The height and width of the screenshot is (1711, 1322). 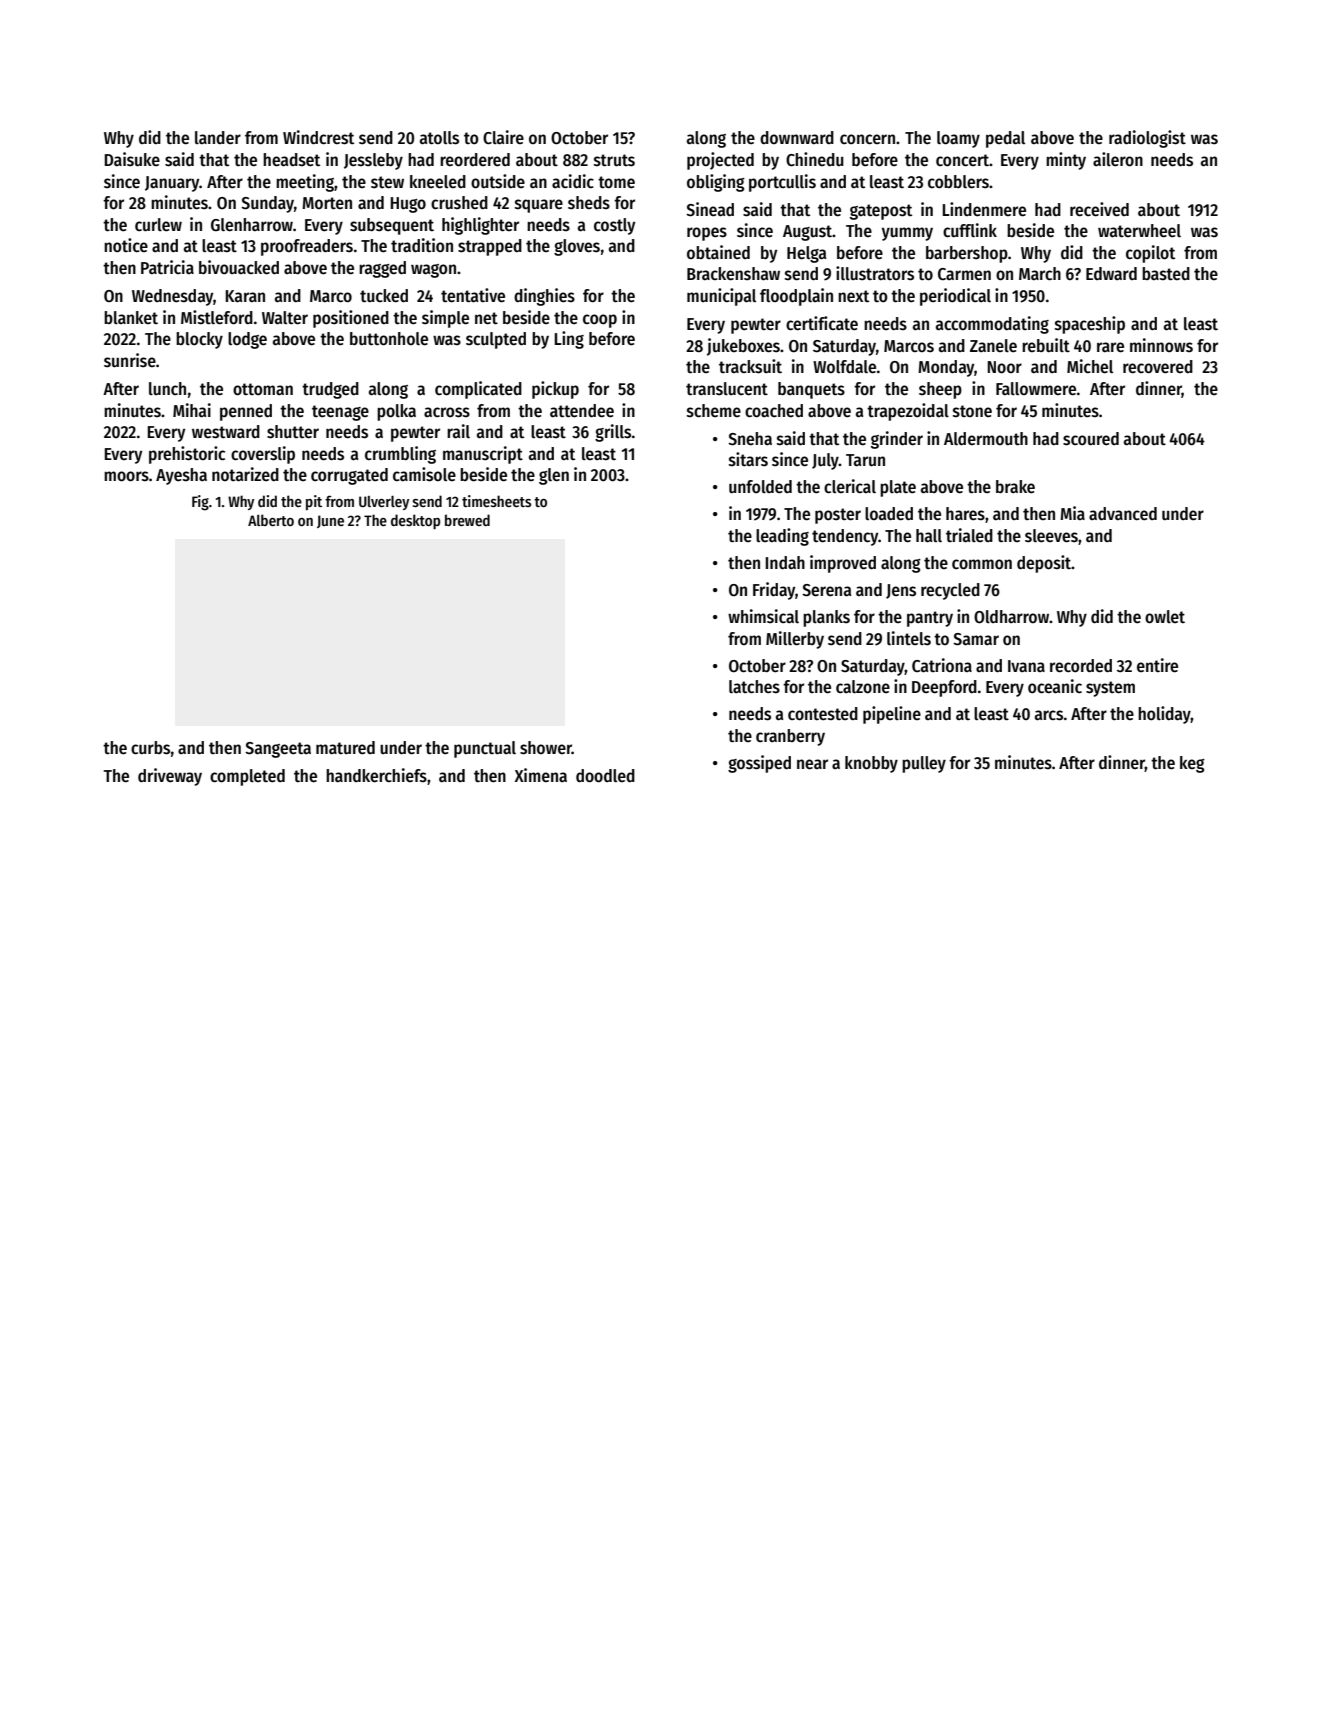 What do you see at coordinates (1147, 139) in the screenshot?
I see `radiologist` at bounding box center [1147, 139].
